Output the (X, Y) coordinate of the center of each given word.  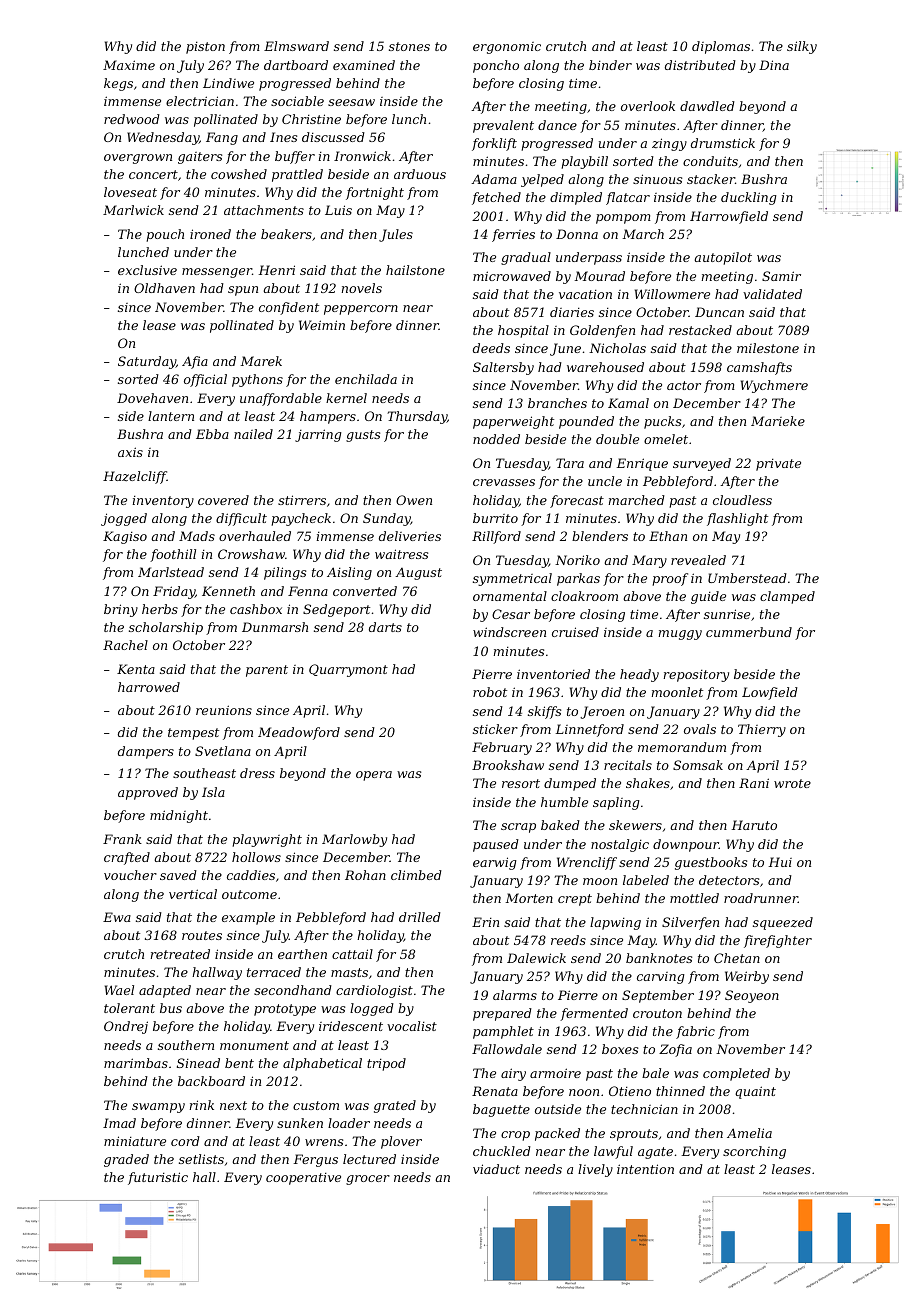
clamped (787, 597)
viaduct (496, 1169)
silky (802, 47)
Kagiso (125, 537)
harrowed (149, 687)
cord (185, 1141)
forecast (577, 501)
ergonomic (507, 48)
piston (205, 48)
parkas (578, 579)
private (778, 465)
